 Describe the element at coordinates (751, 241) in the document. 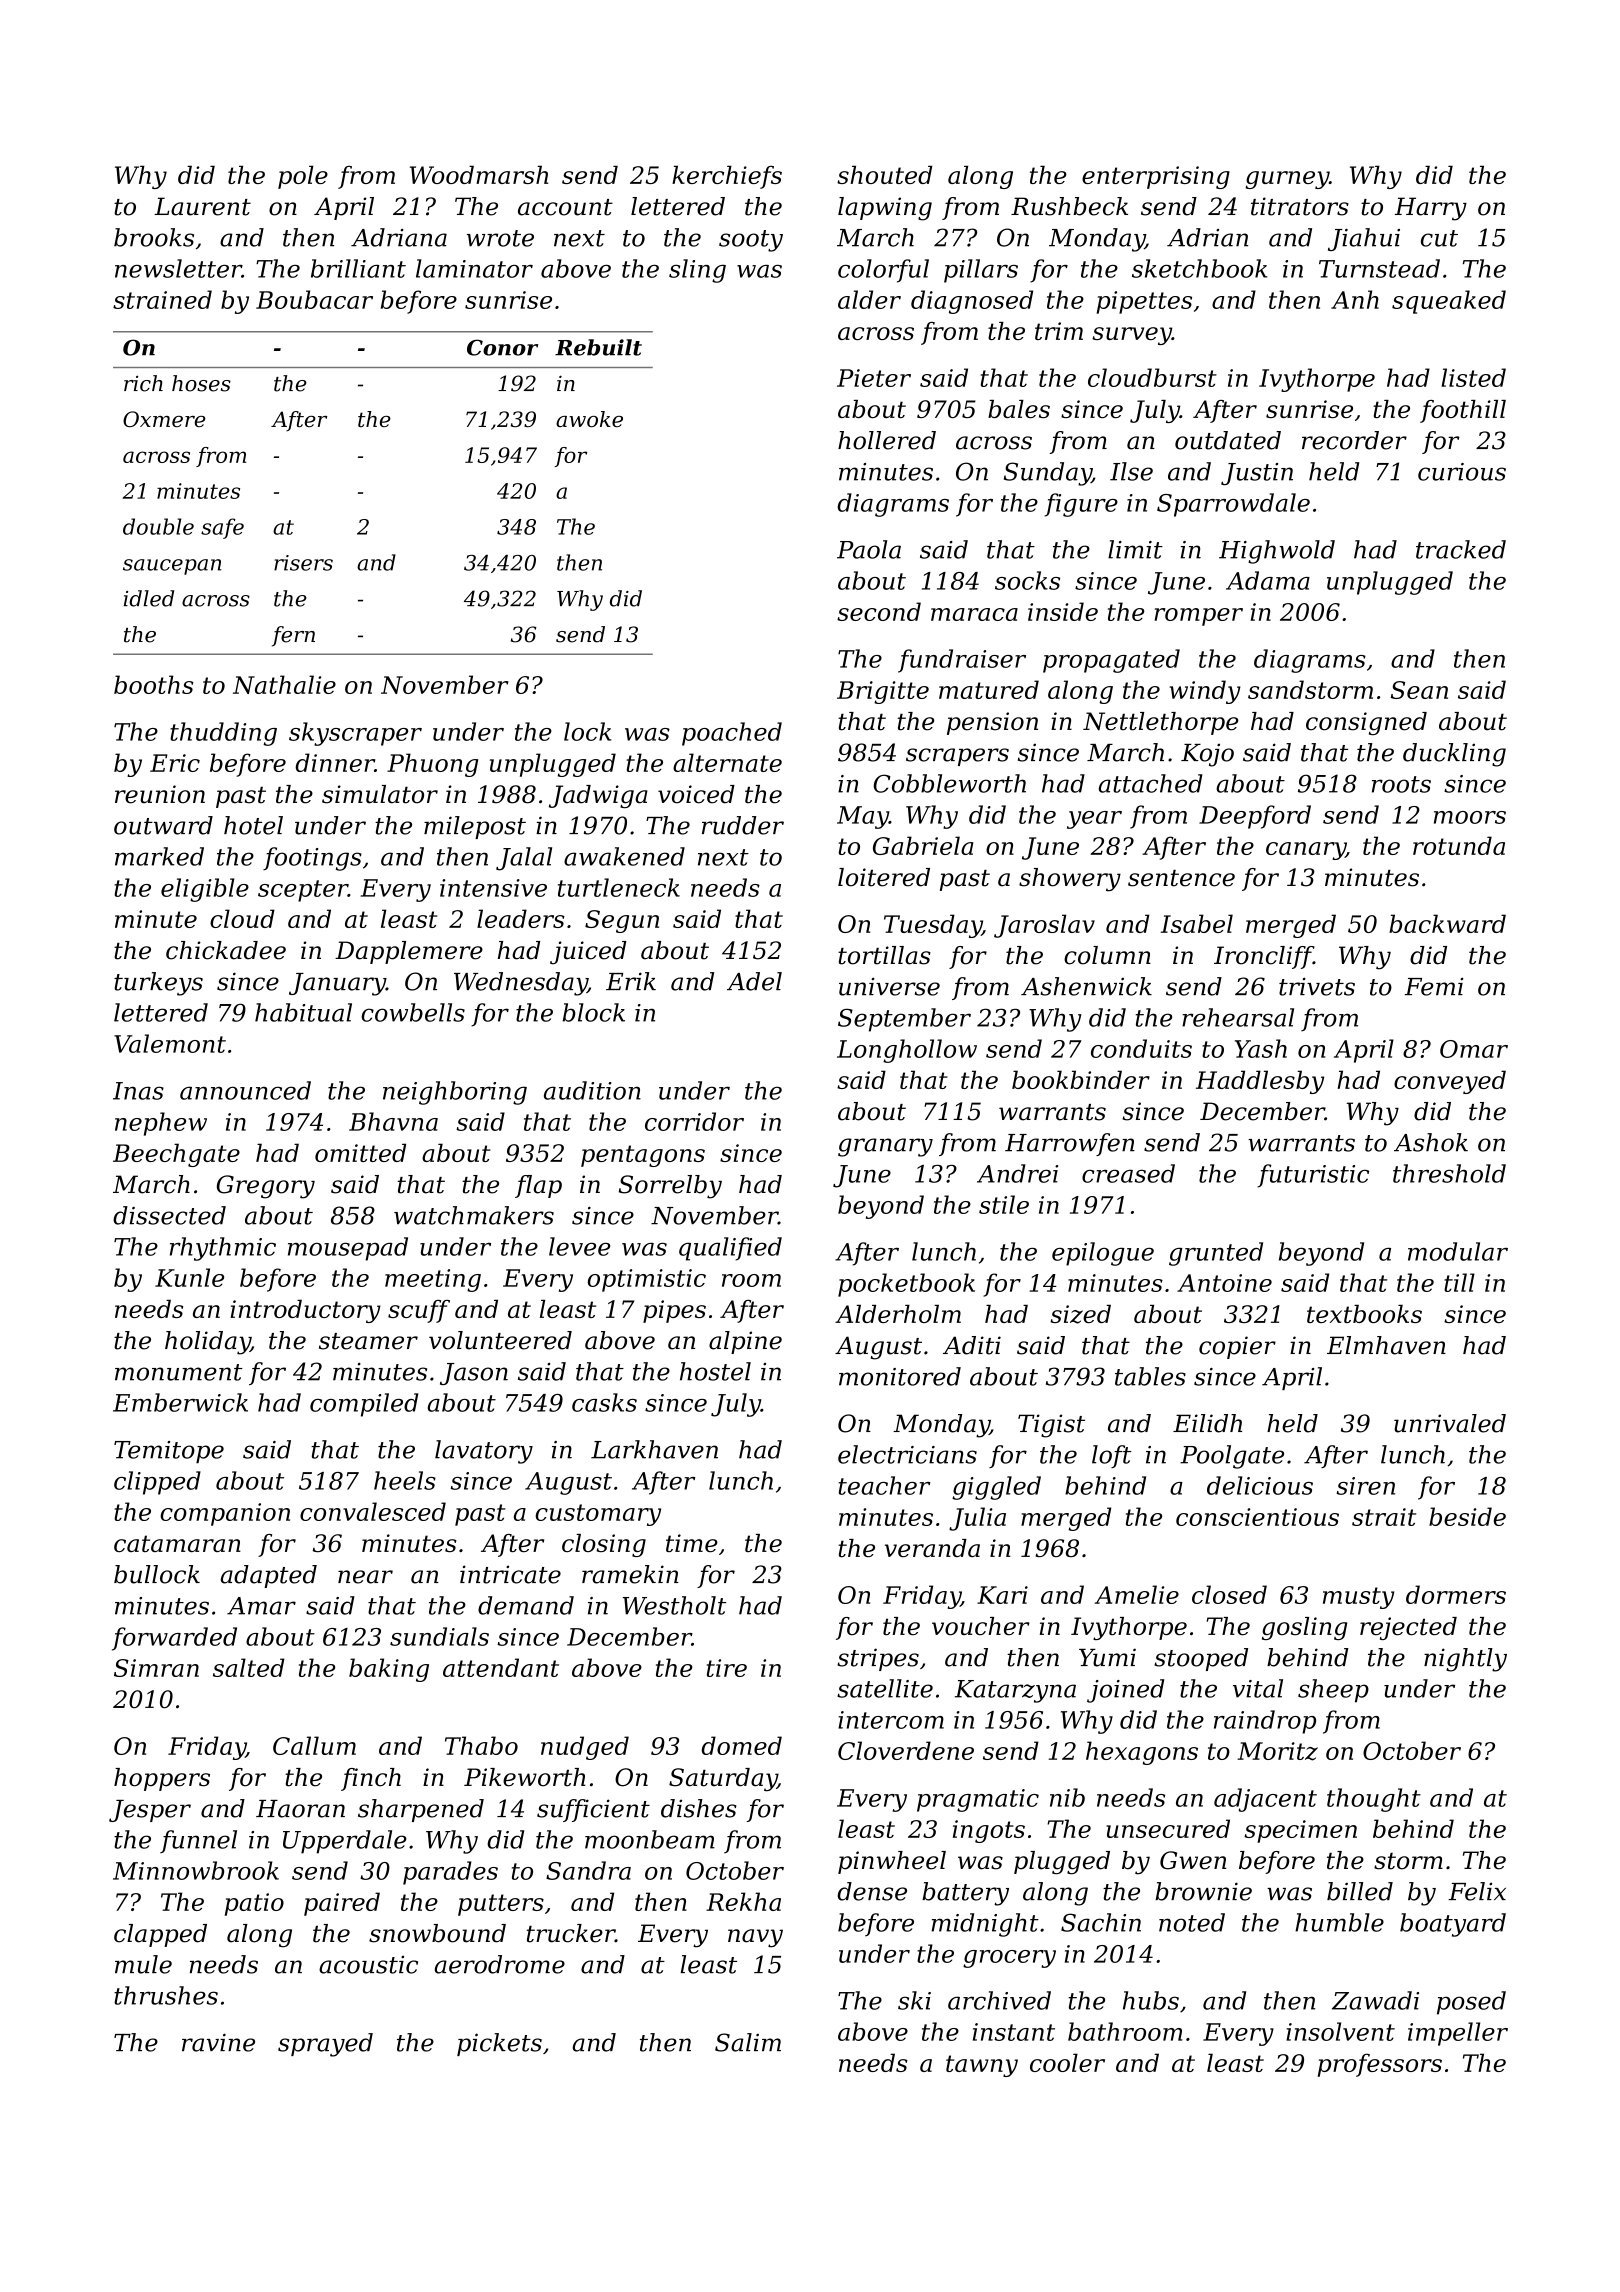

I see `sooty` at that location.
